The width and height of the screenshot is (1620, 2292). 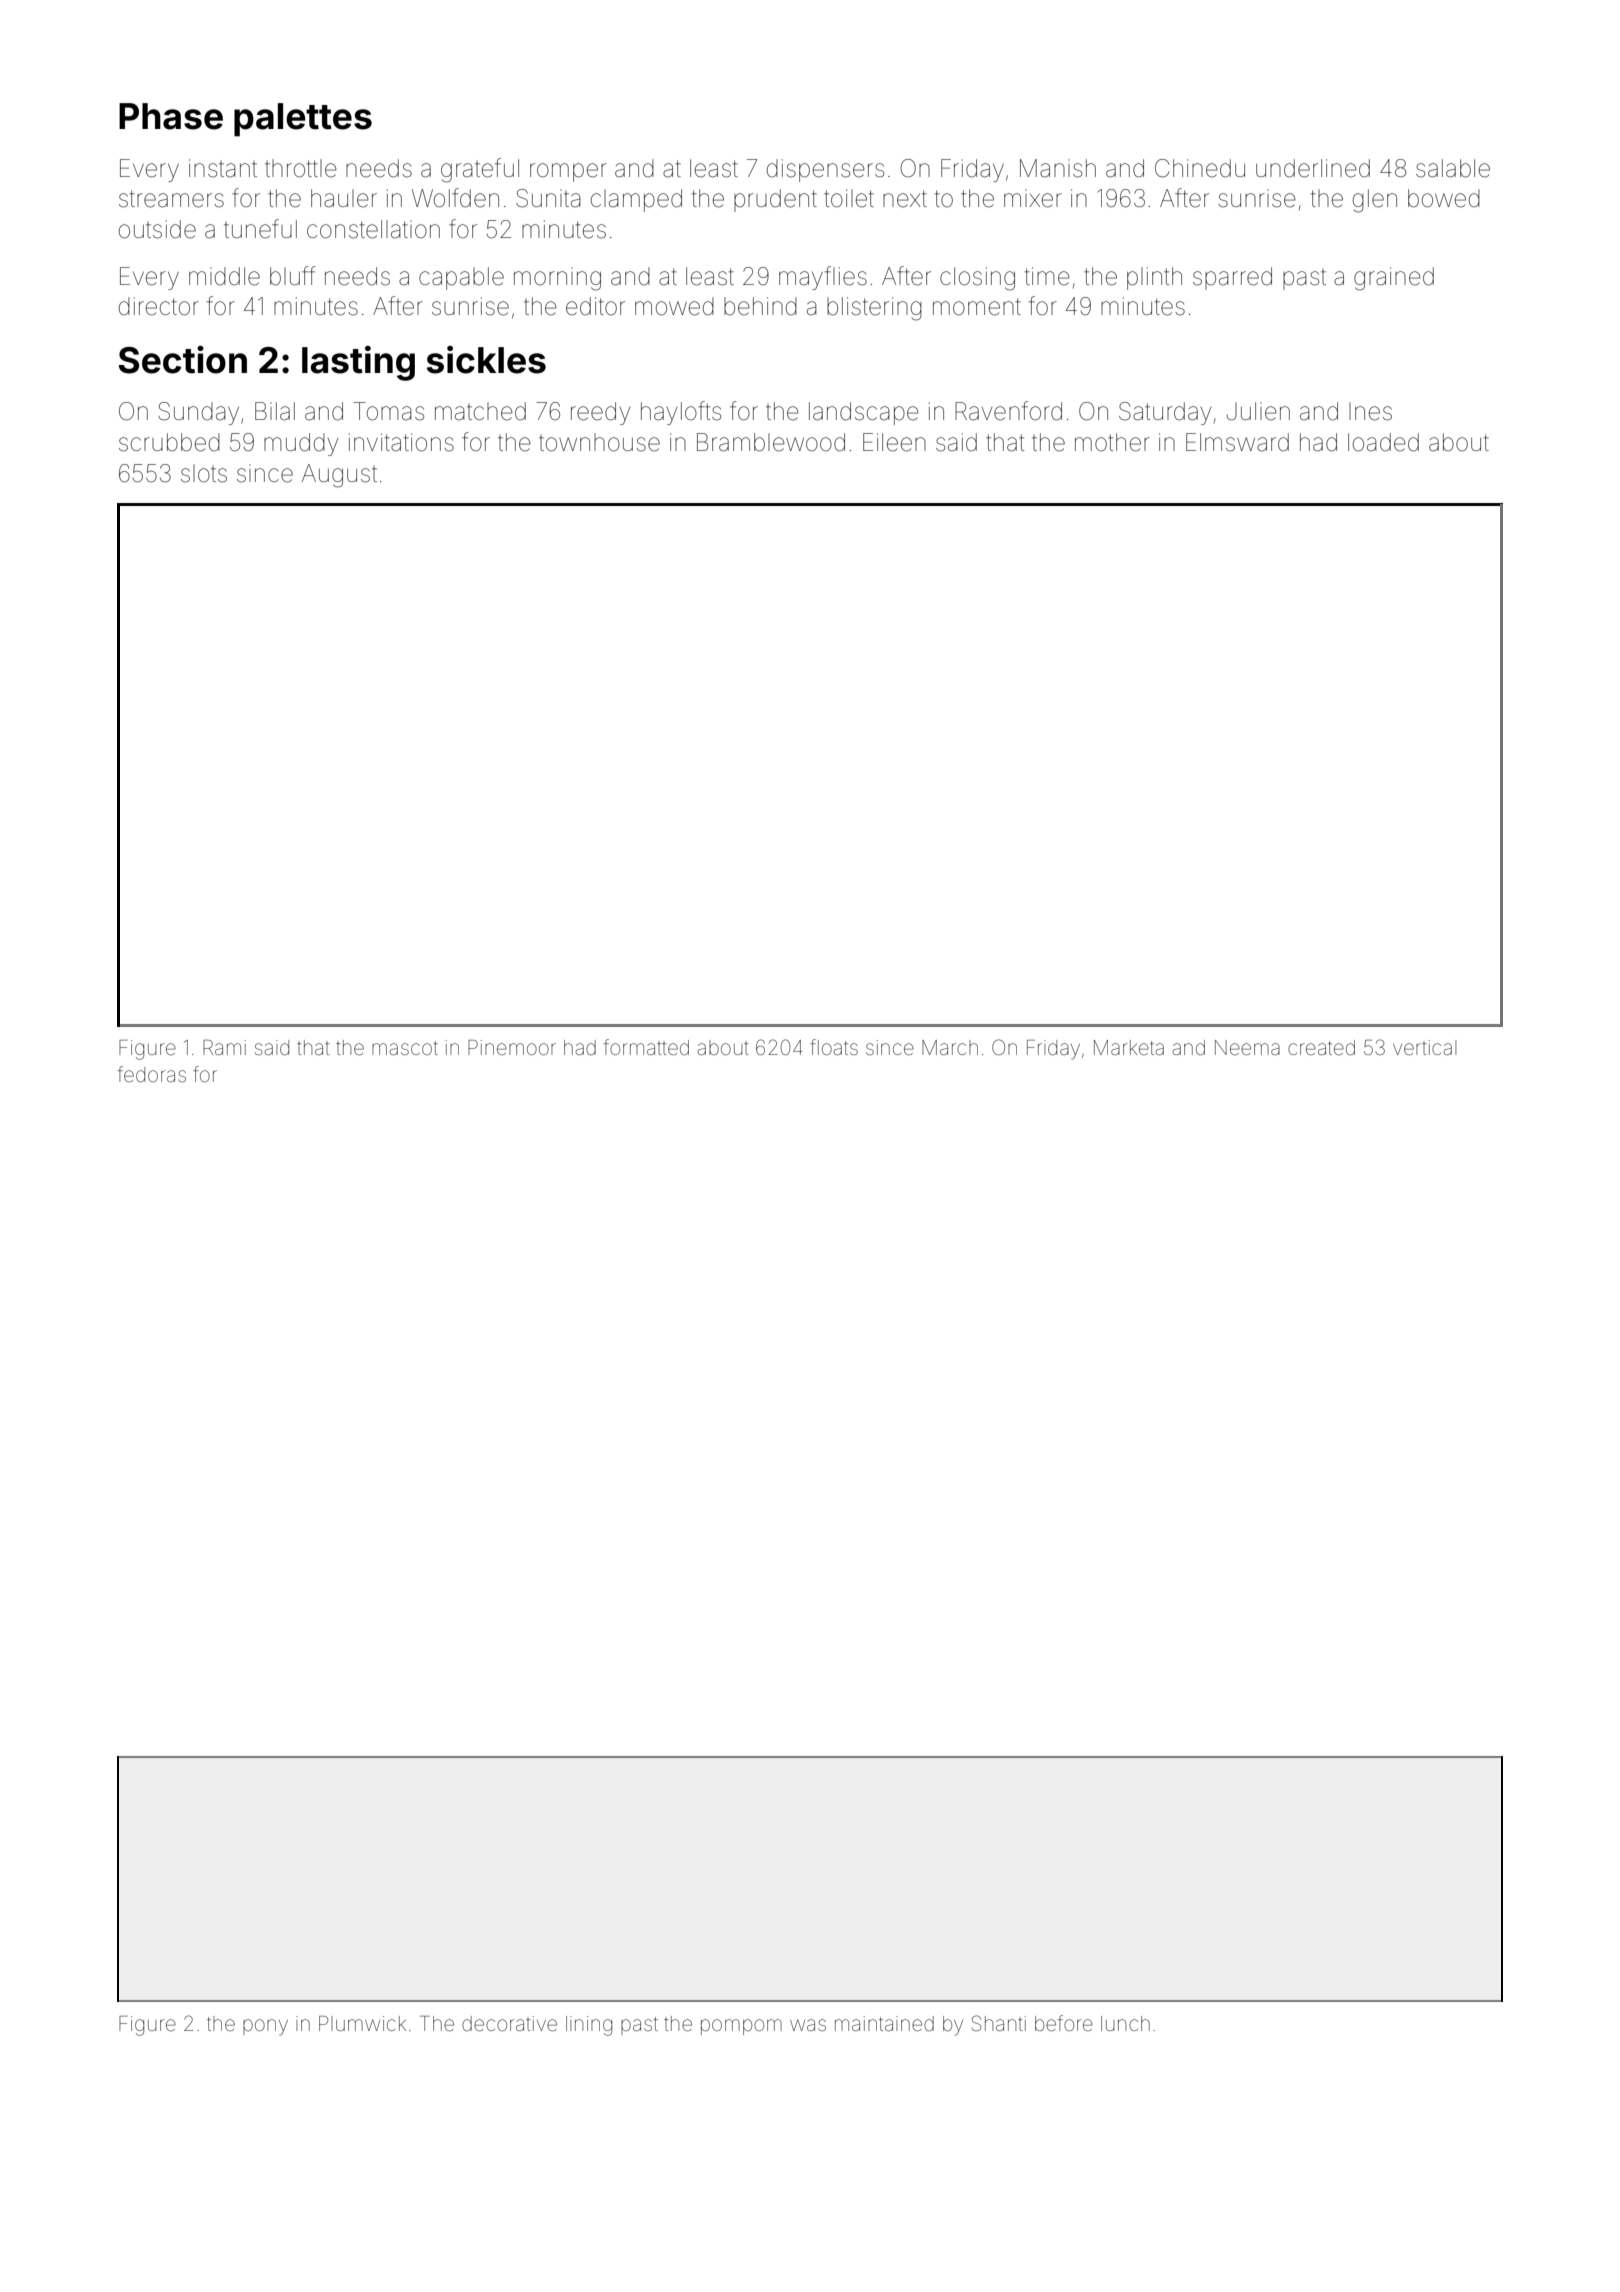 What do you see at coordinates (303, 120) in the screenshot?
I see `palettes` at bounding box center [303, 120].
